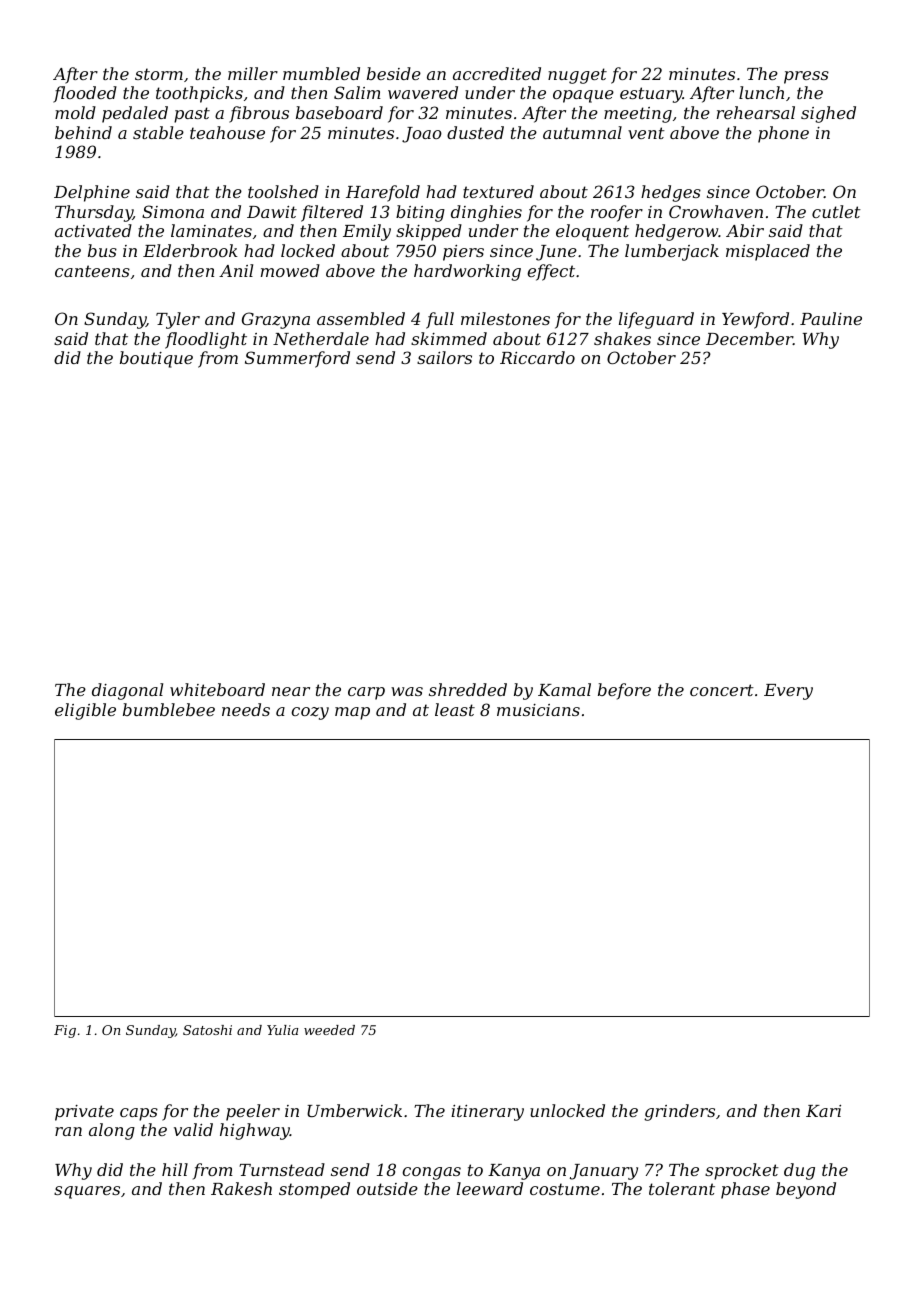  What do you see at coordinates (297, 359) in the document?
I see `Summerford` at bounding box center [297, 359].
